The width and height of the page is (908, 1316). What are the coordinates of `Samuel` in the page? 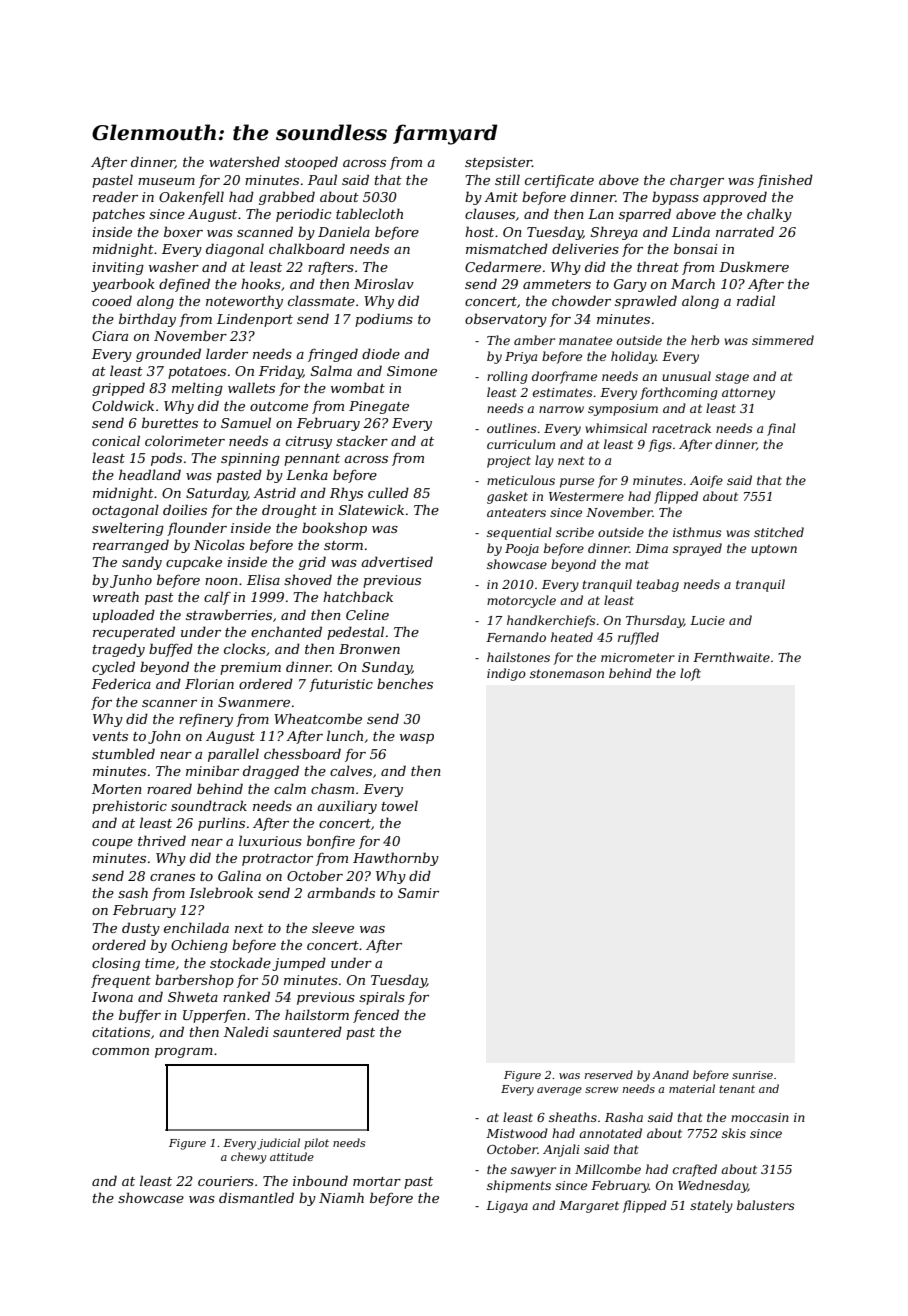 It's located at (246, 422).
